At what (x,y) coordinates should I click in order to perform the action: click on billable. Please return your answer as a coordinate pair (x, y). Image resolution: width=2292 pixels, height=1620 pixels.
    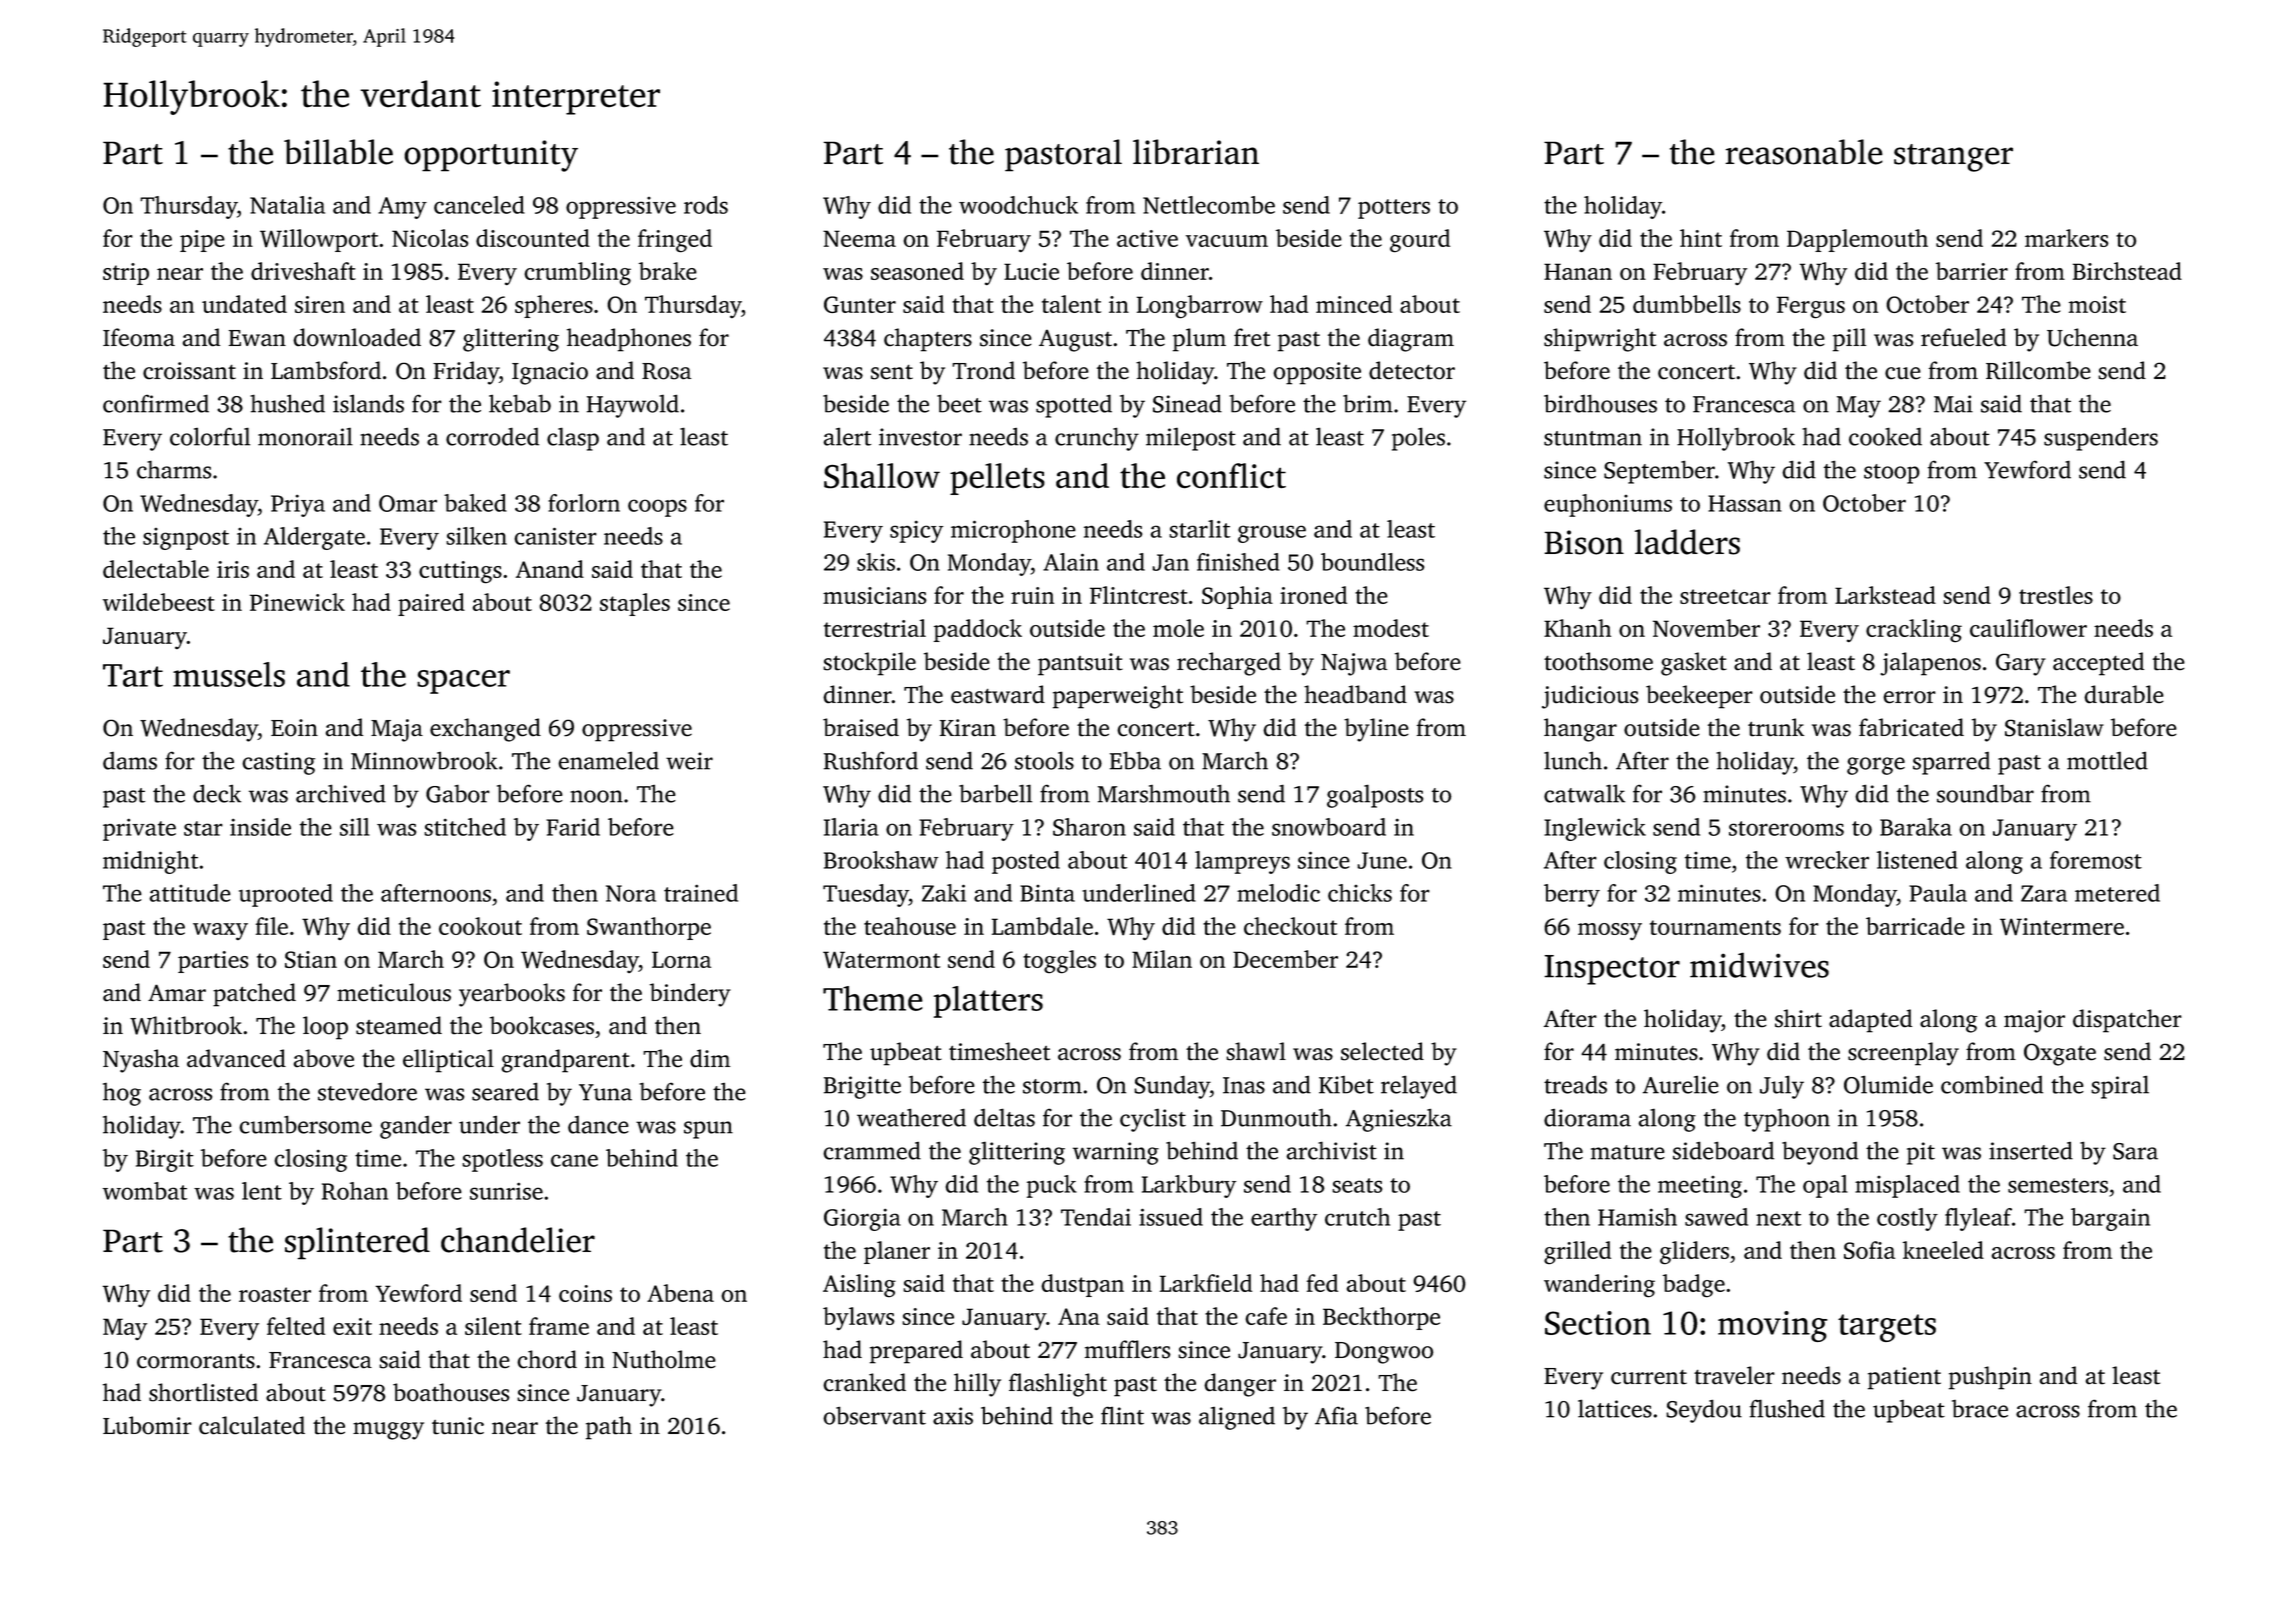
    Looking at the image, I should click on (338, 152).
